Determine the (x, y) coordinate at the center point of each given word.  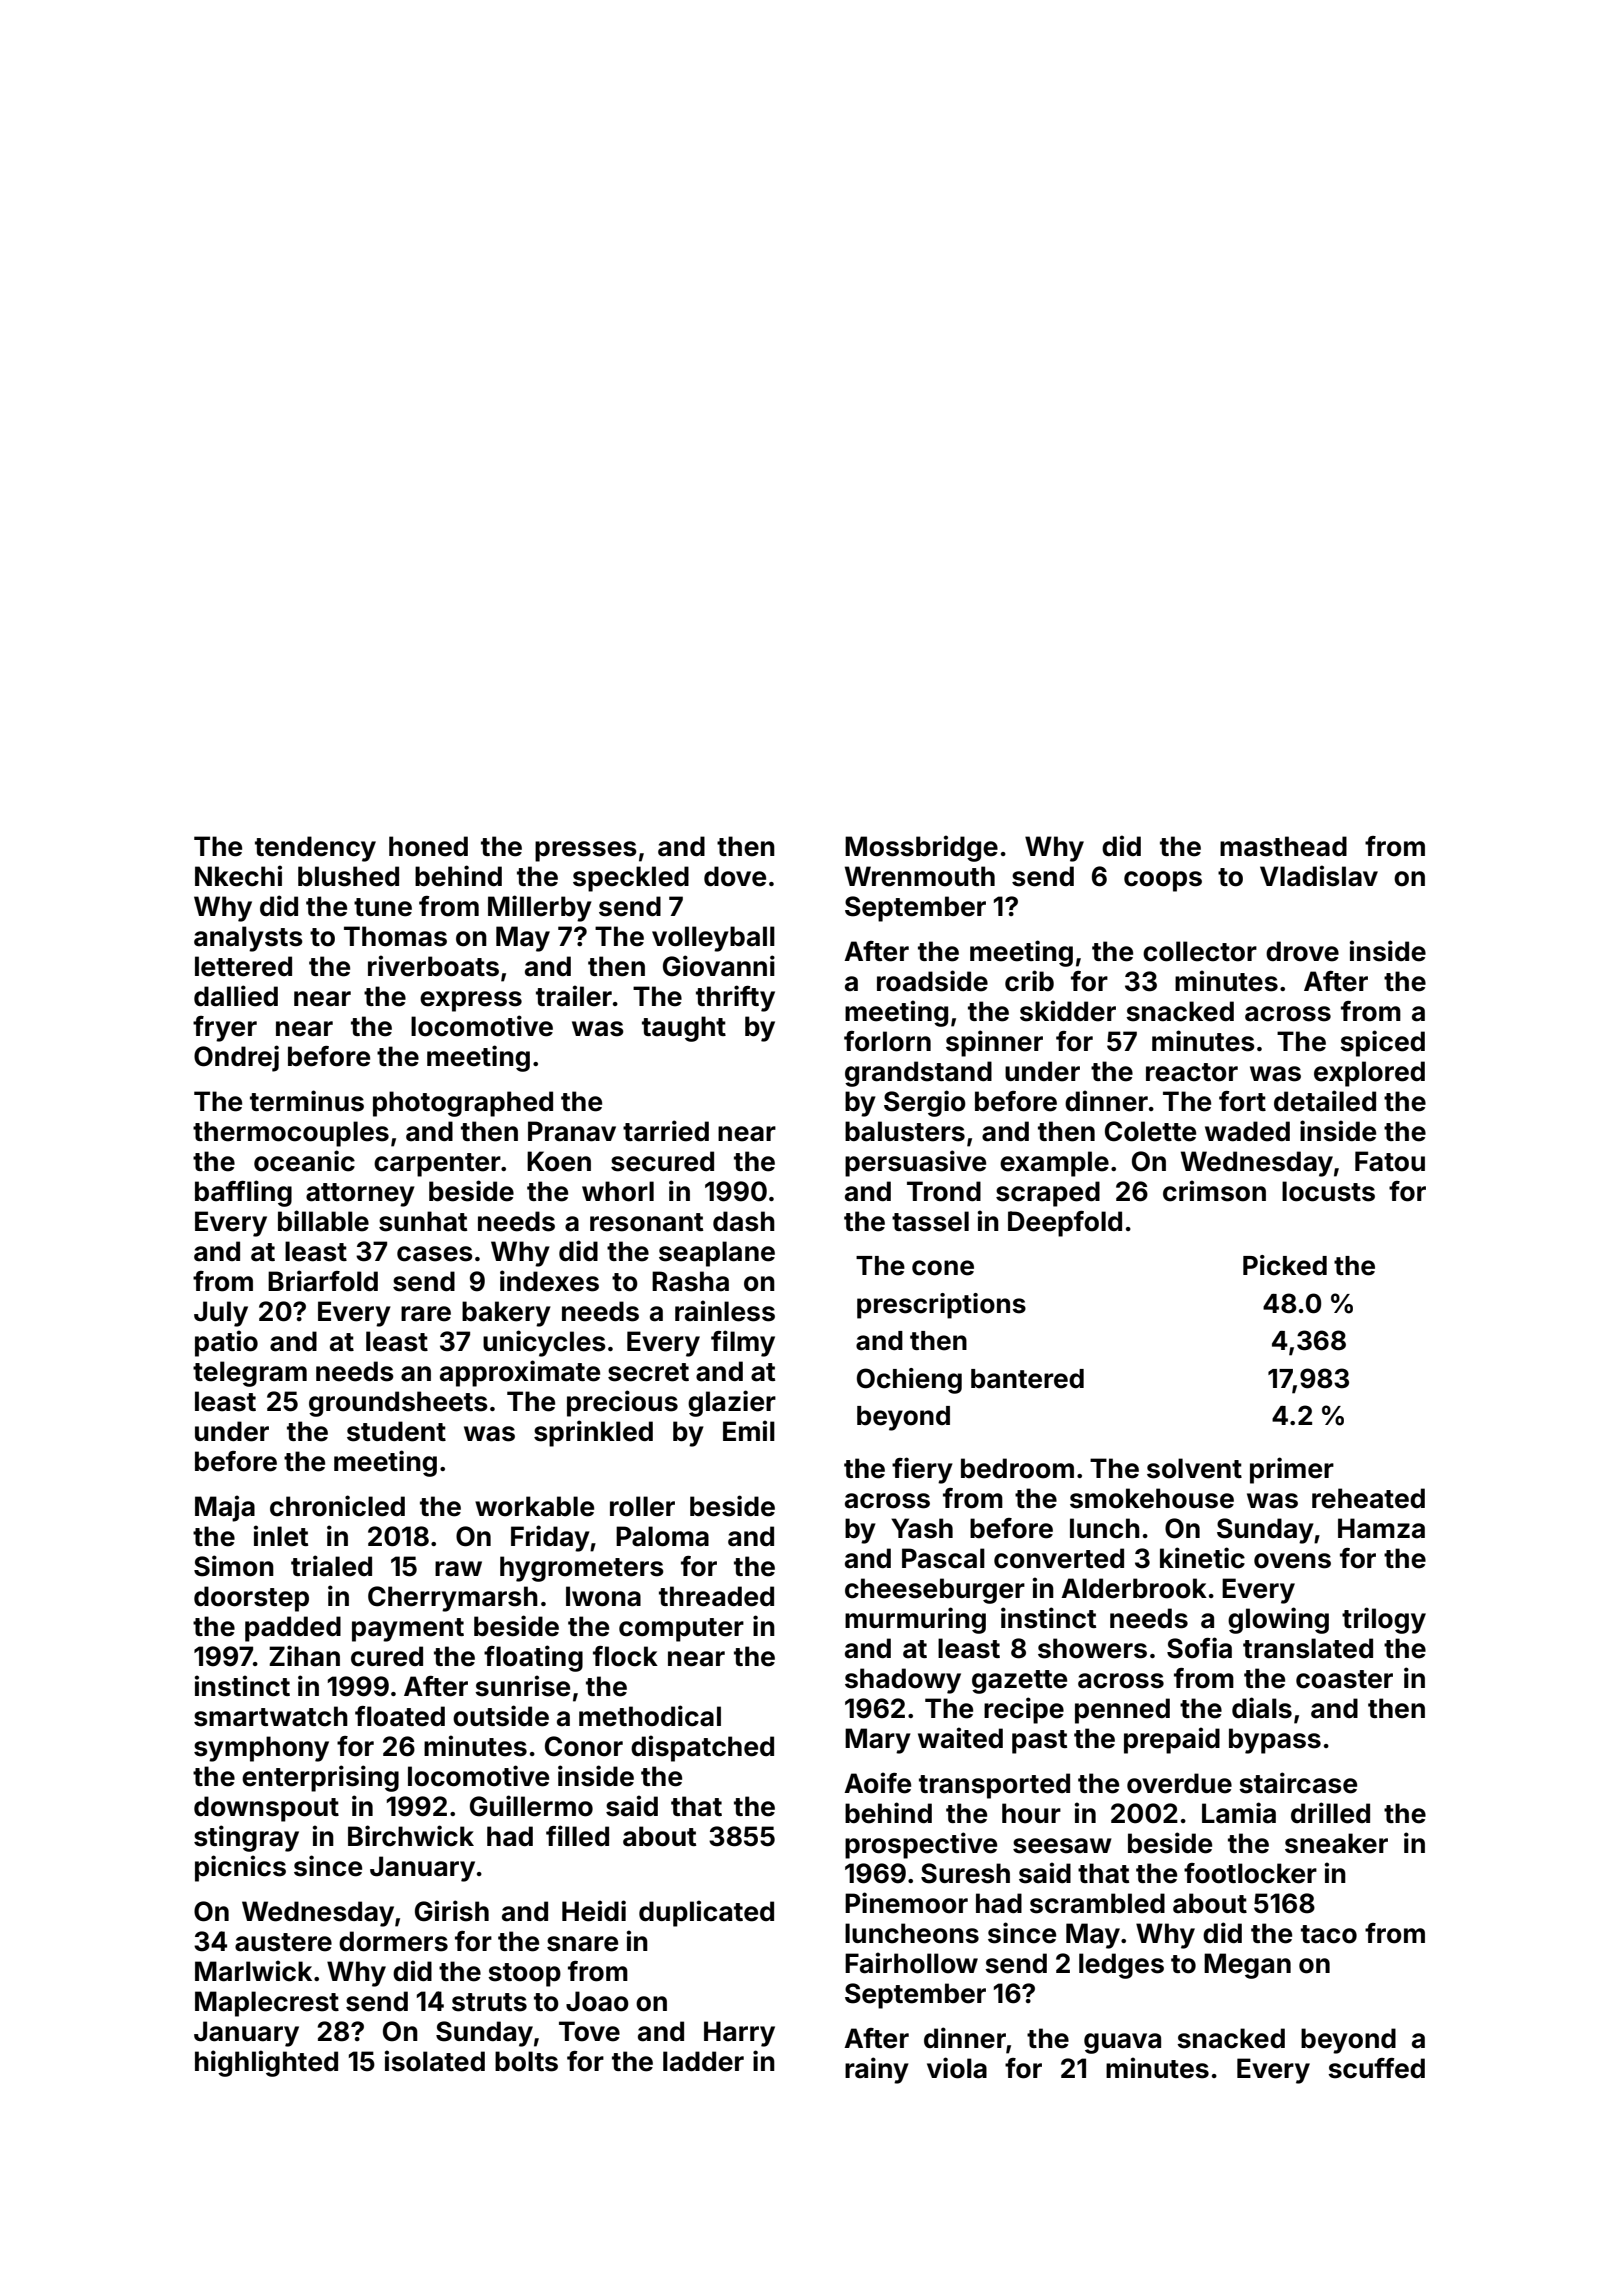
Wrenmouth (920, 876)
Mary (878, 1741)
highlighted (266, 2063)
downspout (266, 1809)
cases (435, 1254)
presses (586, 851)
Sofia (1199, 1648)
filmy (743, 1343)
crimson (1214, 1191)
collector (1200, 951)
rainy (877, 2070)
